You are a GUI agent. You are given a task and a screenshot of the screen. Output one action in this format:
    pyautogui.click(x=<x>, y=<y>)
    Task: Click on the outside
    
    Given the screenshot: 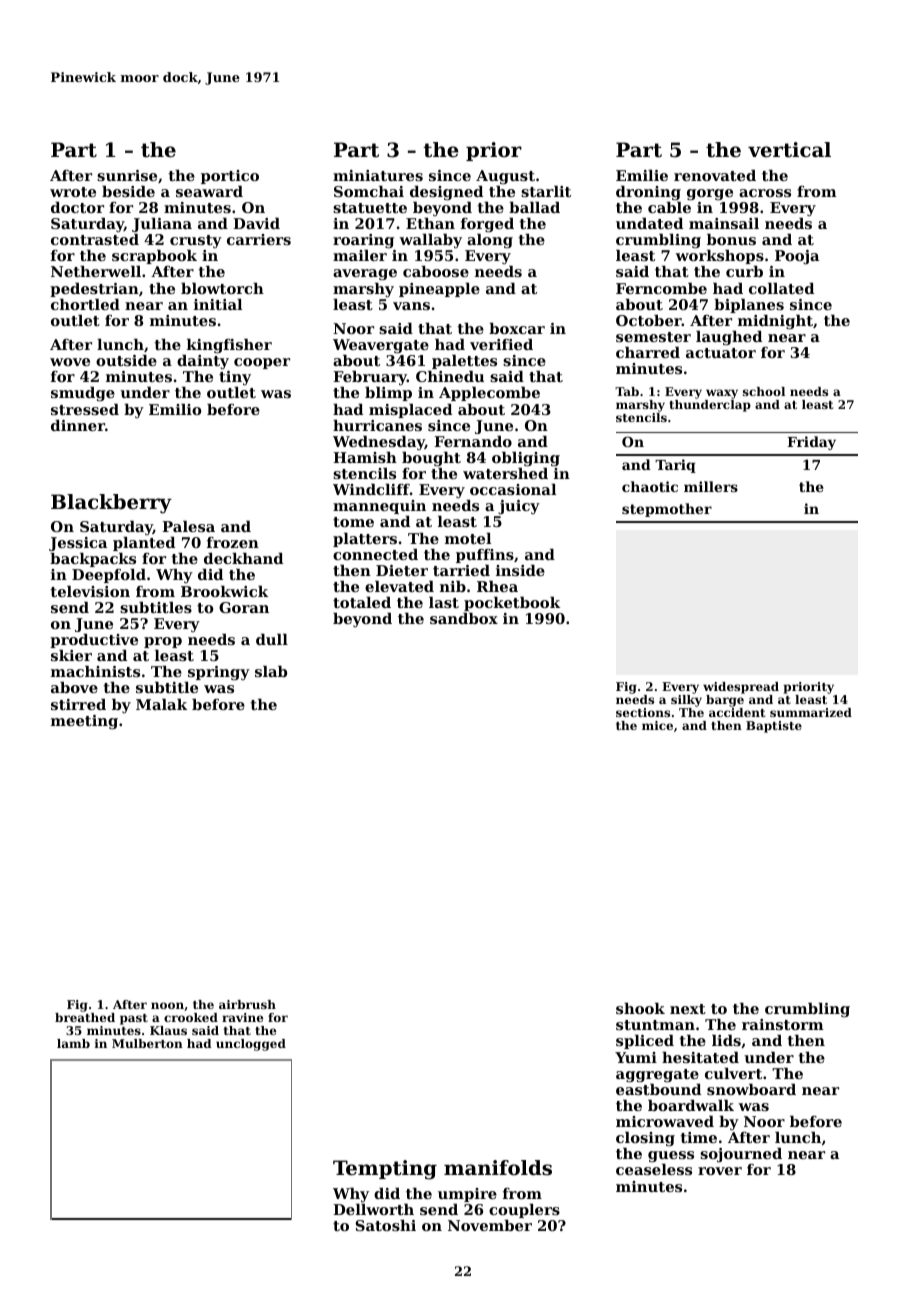 What is the action you would take?
    pyautogui.click(x=126, y=360)
